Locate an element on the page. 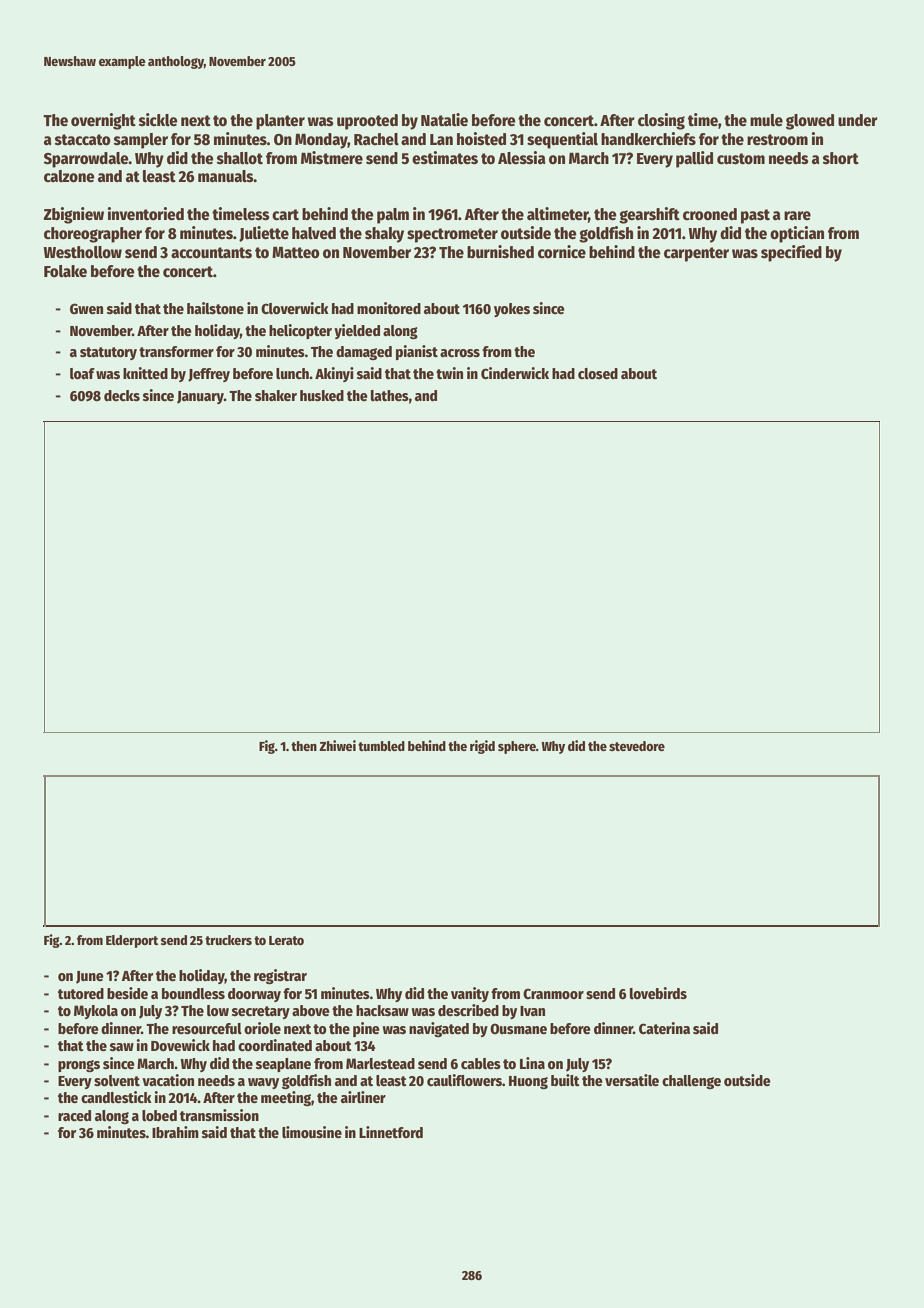 Image resolution: width=924 pixels, height=1308 pixels. Lerato is located at coordinates (286, 940).
